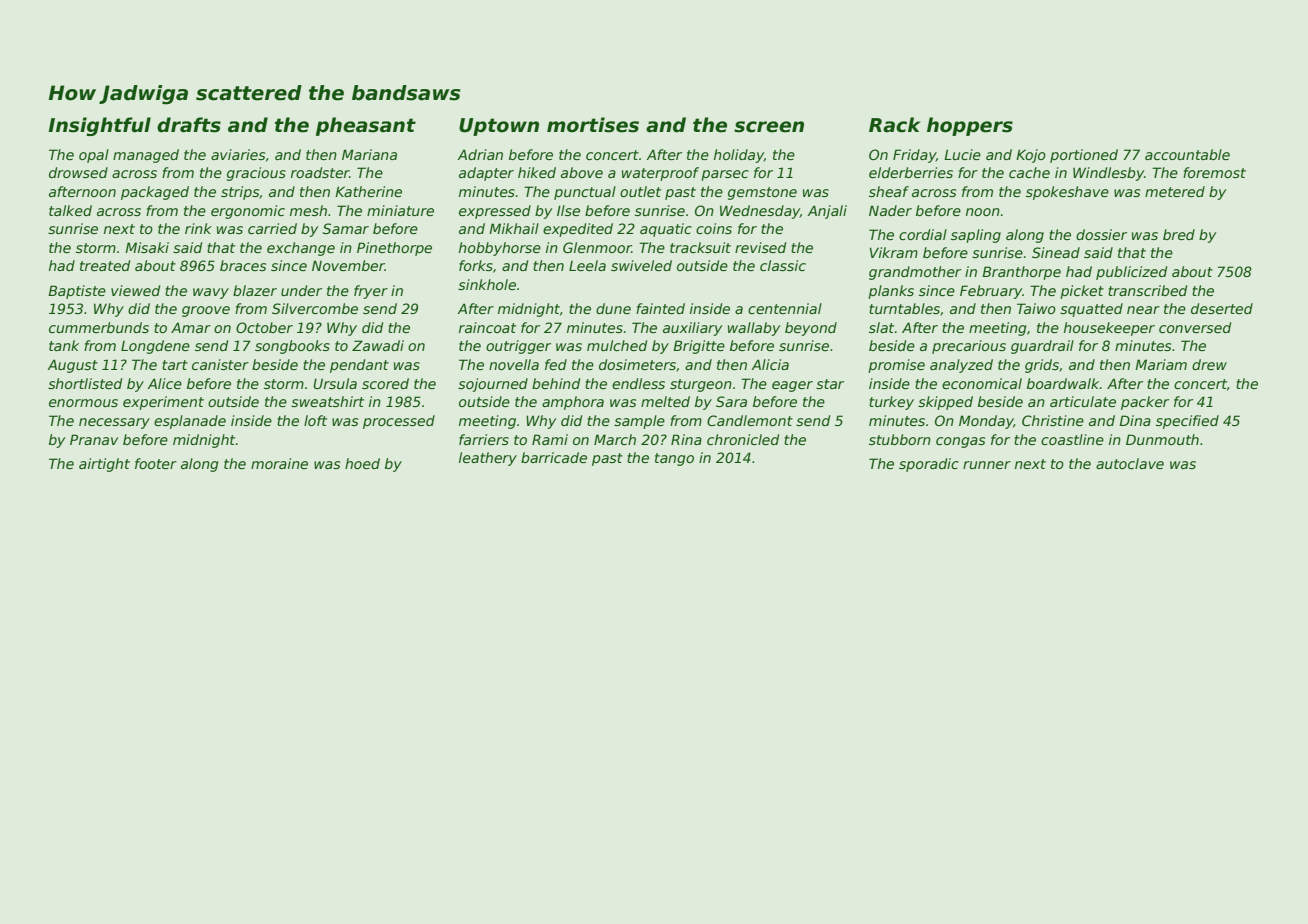 The width and height of the document is (1308, 924). Describe the element at coordinates (499, 127) in the document. I see `Uptown` at that location.
